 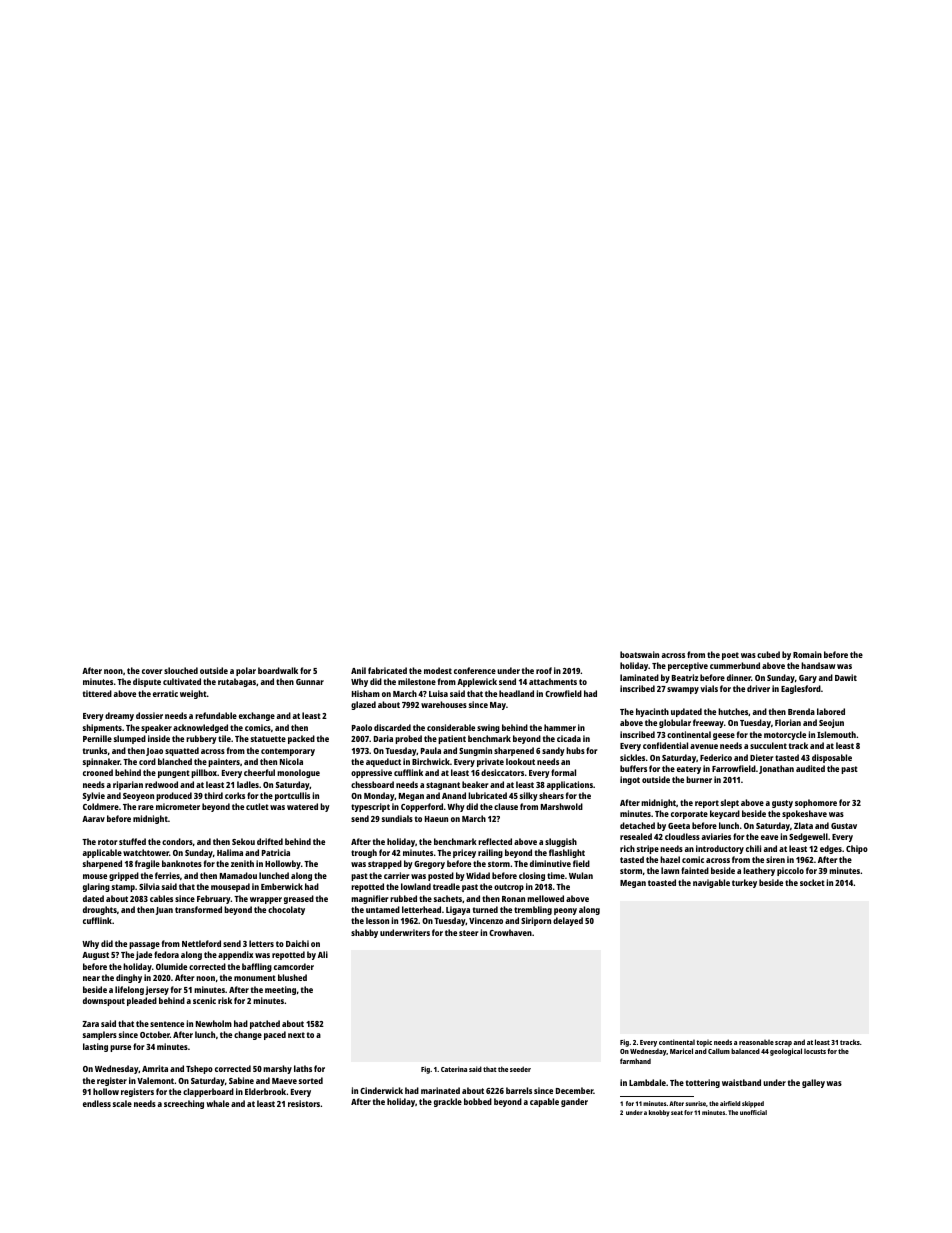 What do you see at coordinates (438, 670) in the screenshot?
I see `modest` at bounding box center [438, 670].
